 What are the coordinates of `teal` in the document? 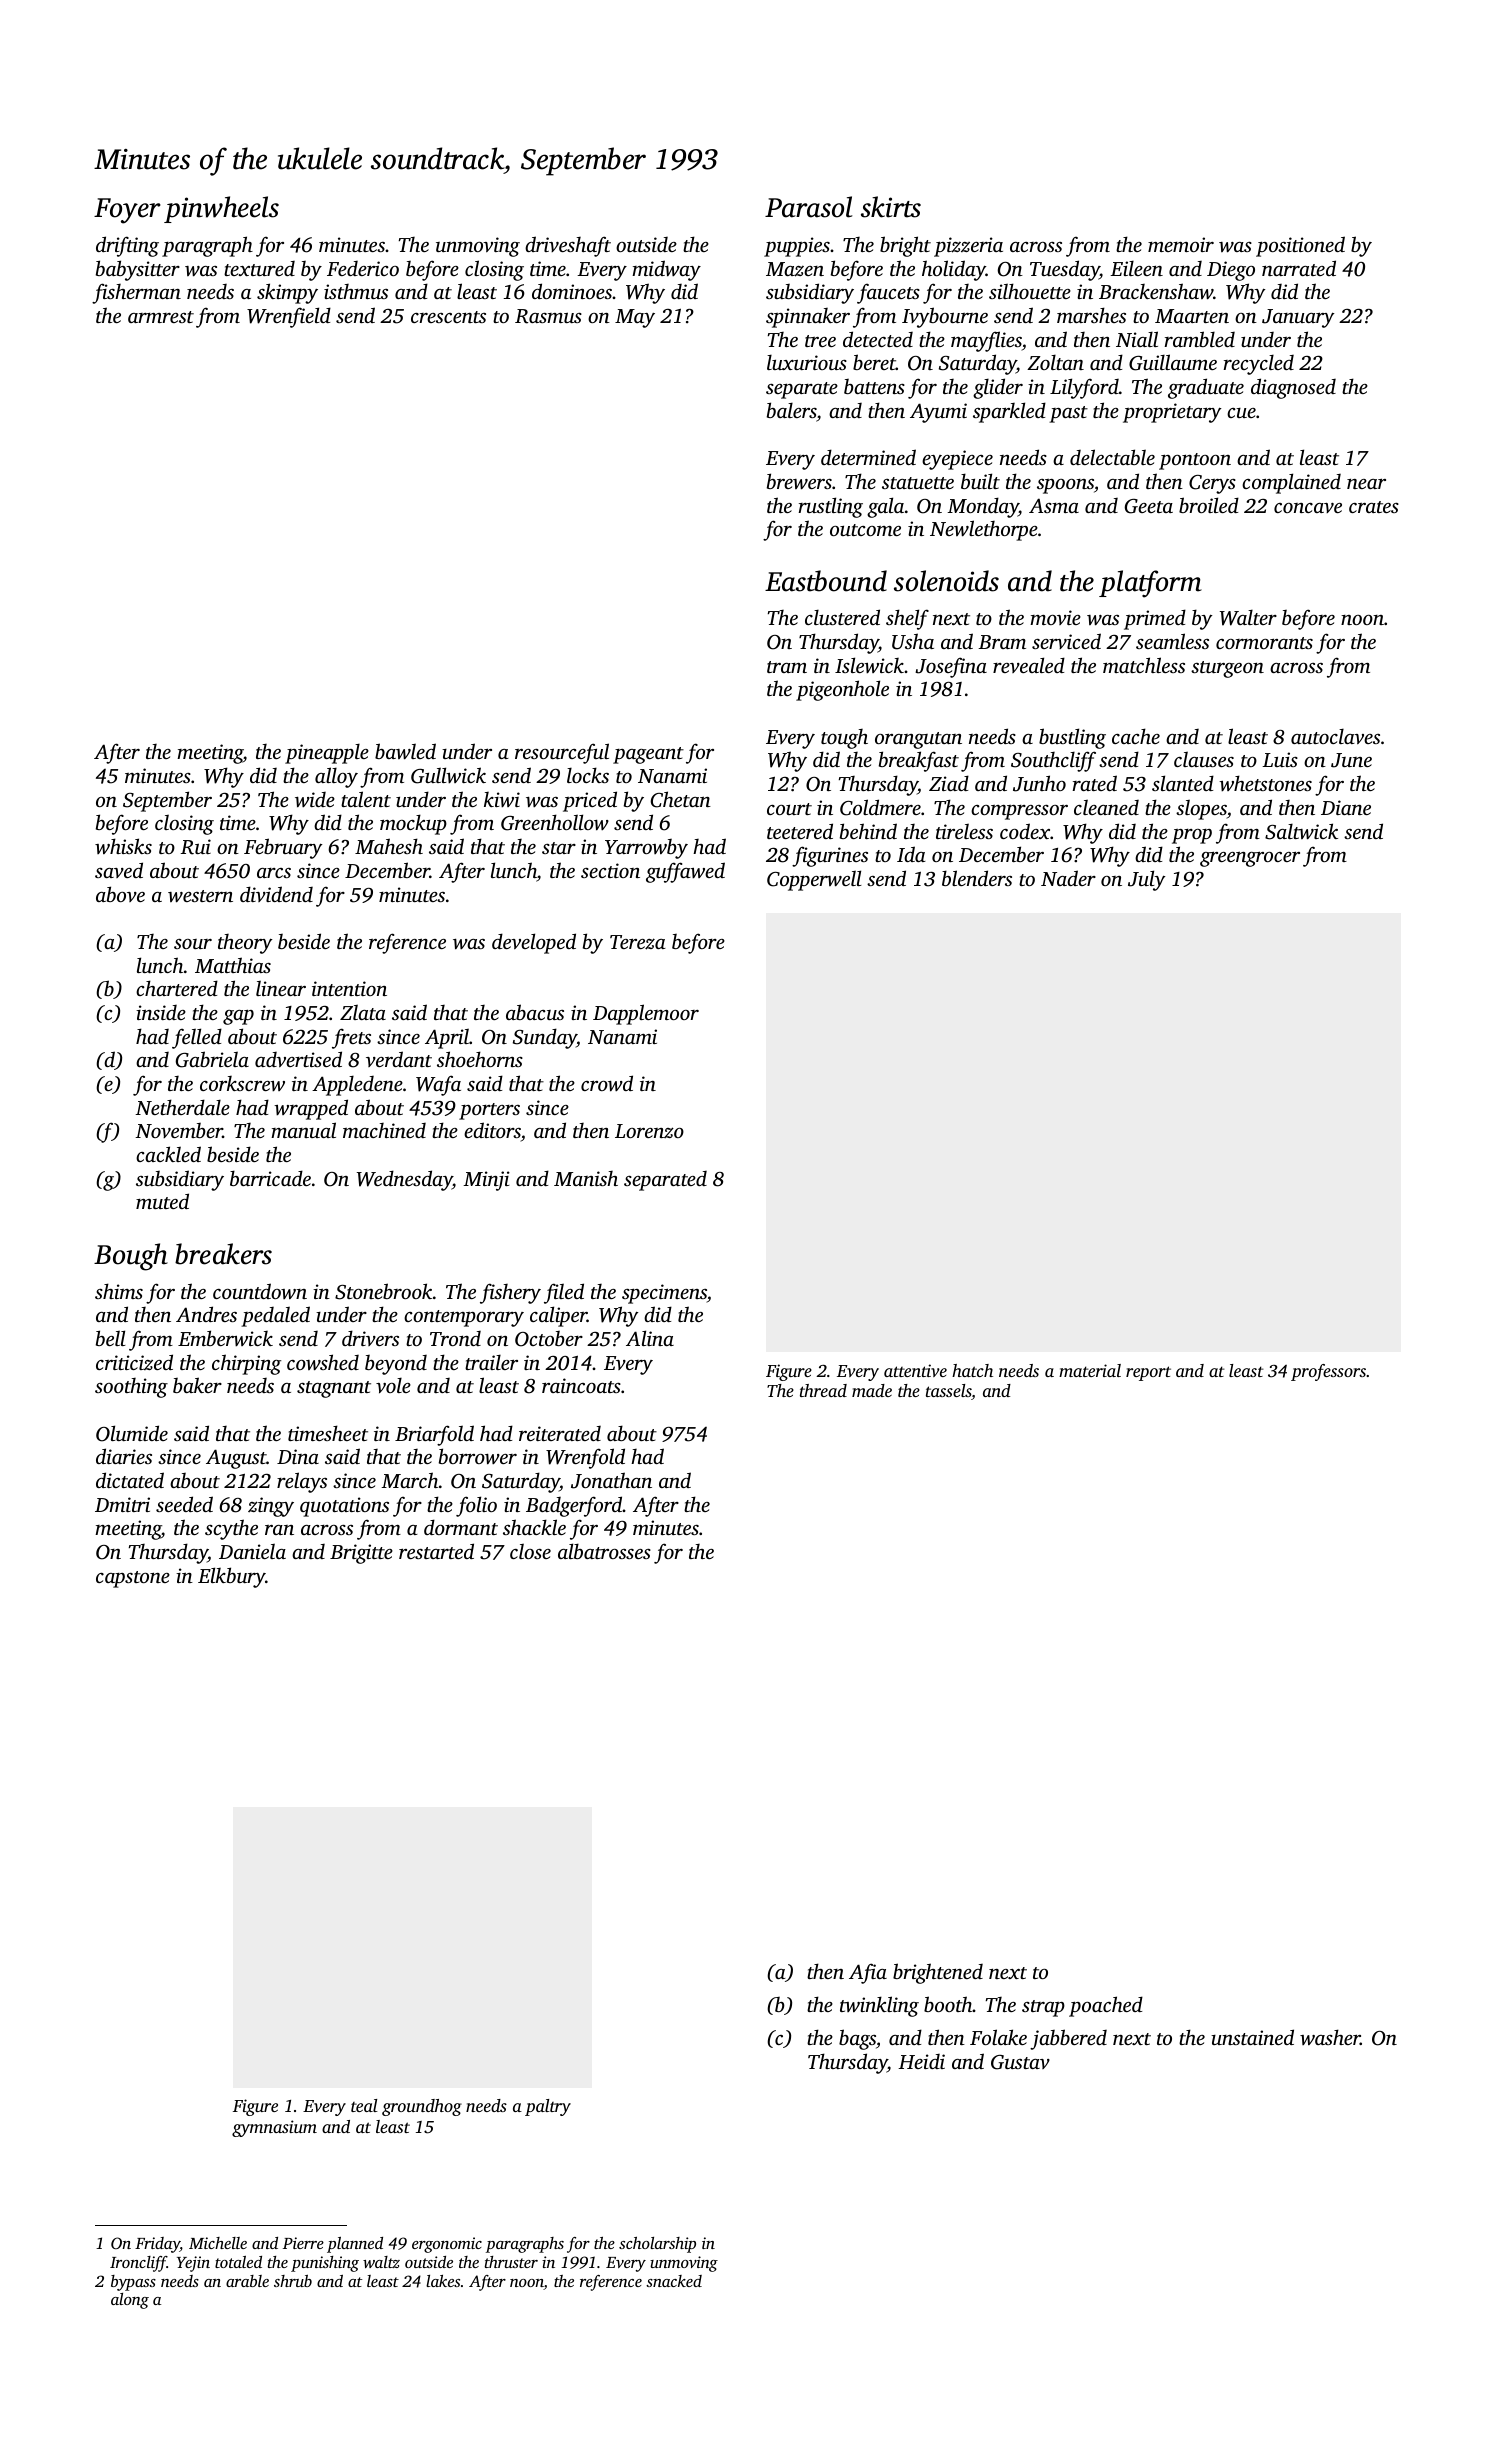 It's located at (364, 2105).
